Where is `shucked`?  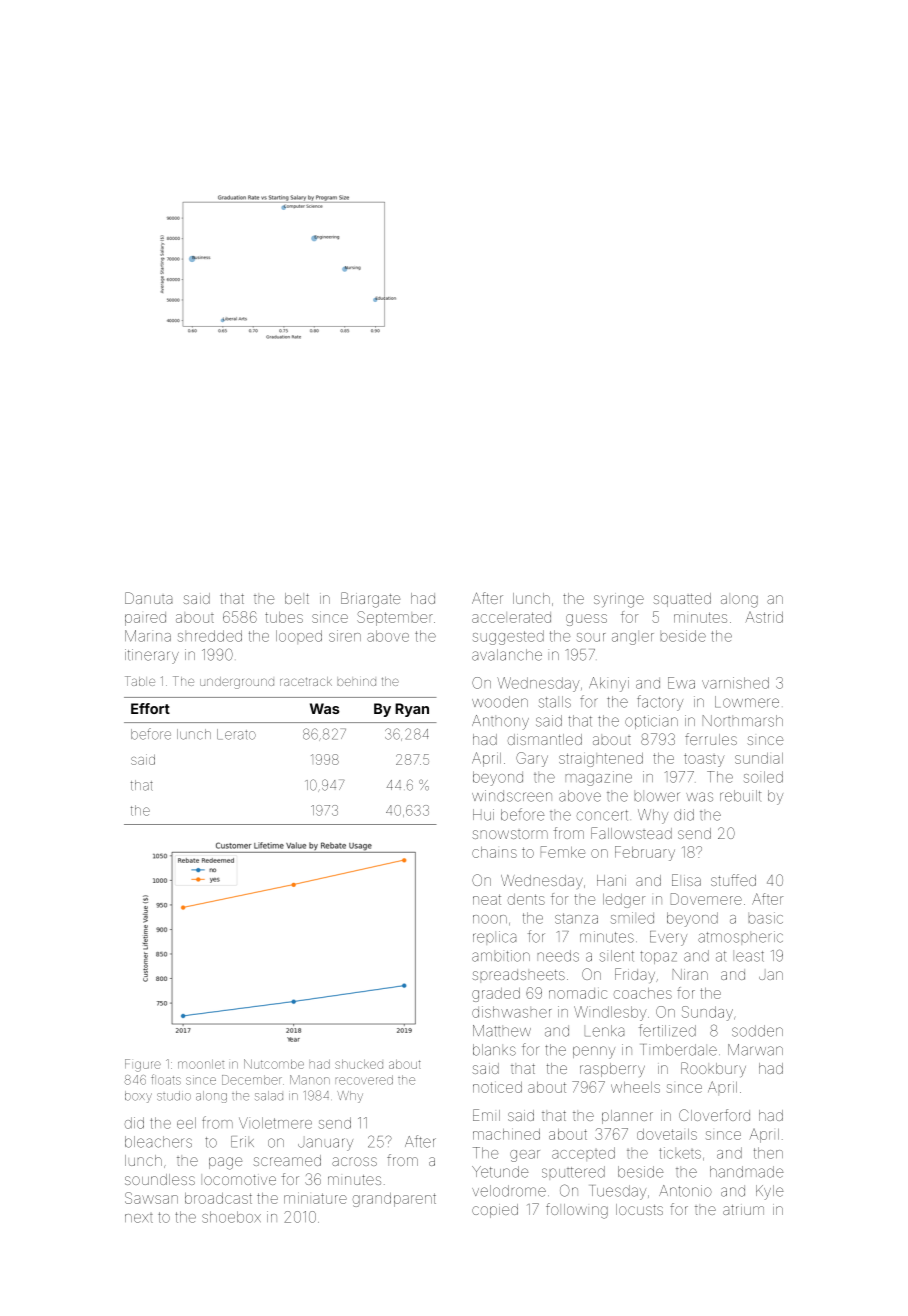 shucked is located at coordinates (359, 1064).
